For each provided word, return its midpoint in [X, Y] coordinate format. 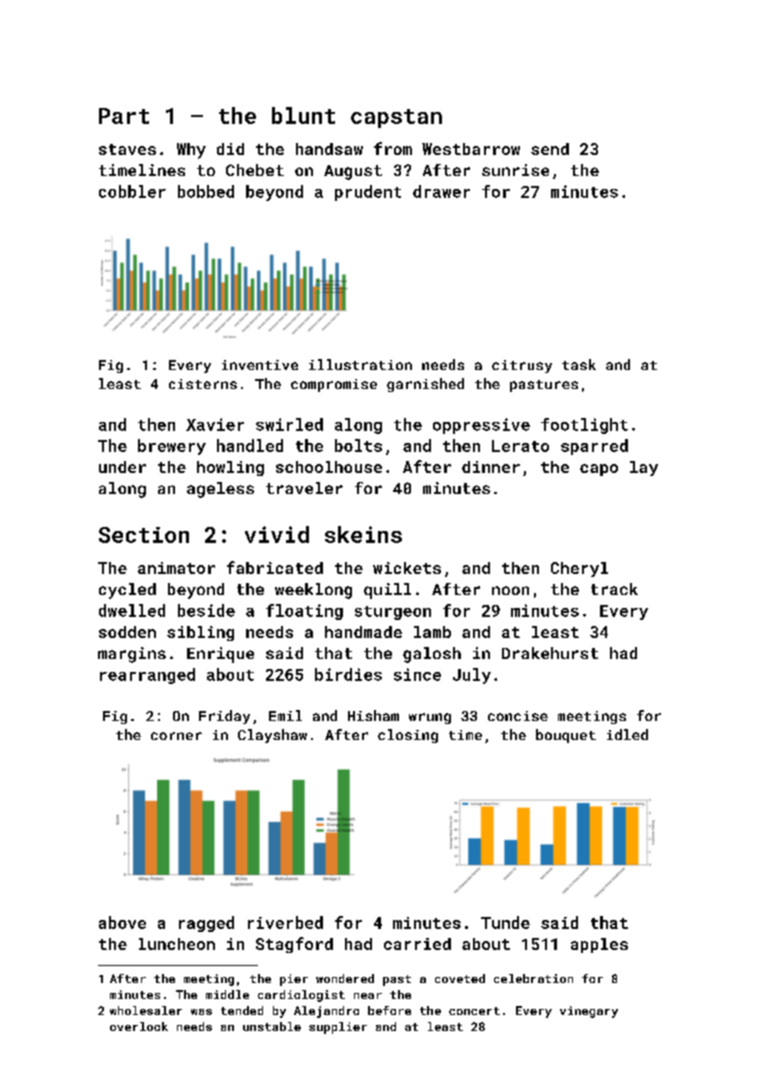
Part [124, 116]
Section [144, 535]
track [614, 589]
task [579, 364]
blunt [303, 115]
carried [417, 944]
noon [510, 590]
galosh [432, 655]
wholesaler [146, 1010]
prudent [368, 193]
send [550, 149]
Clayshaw [272, 736]
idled [627, 734]
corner [176, 736]
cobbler [132, 191]
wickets [407, 568]
